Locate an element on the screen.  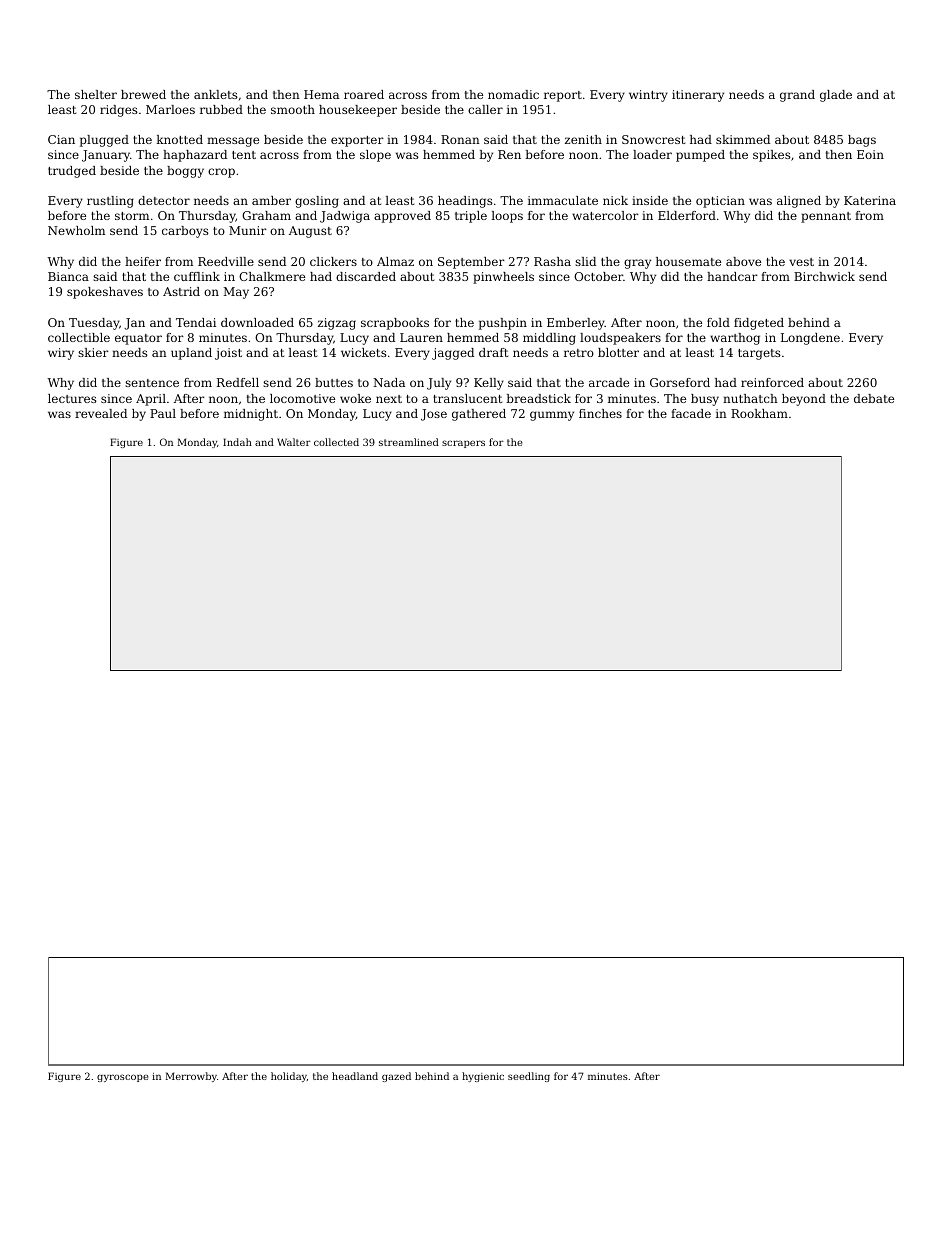
nomadic is located at coordinates (513, 94).
